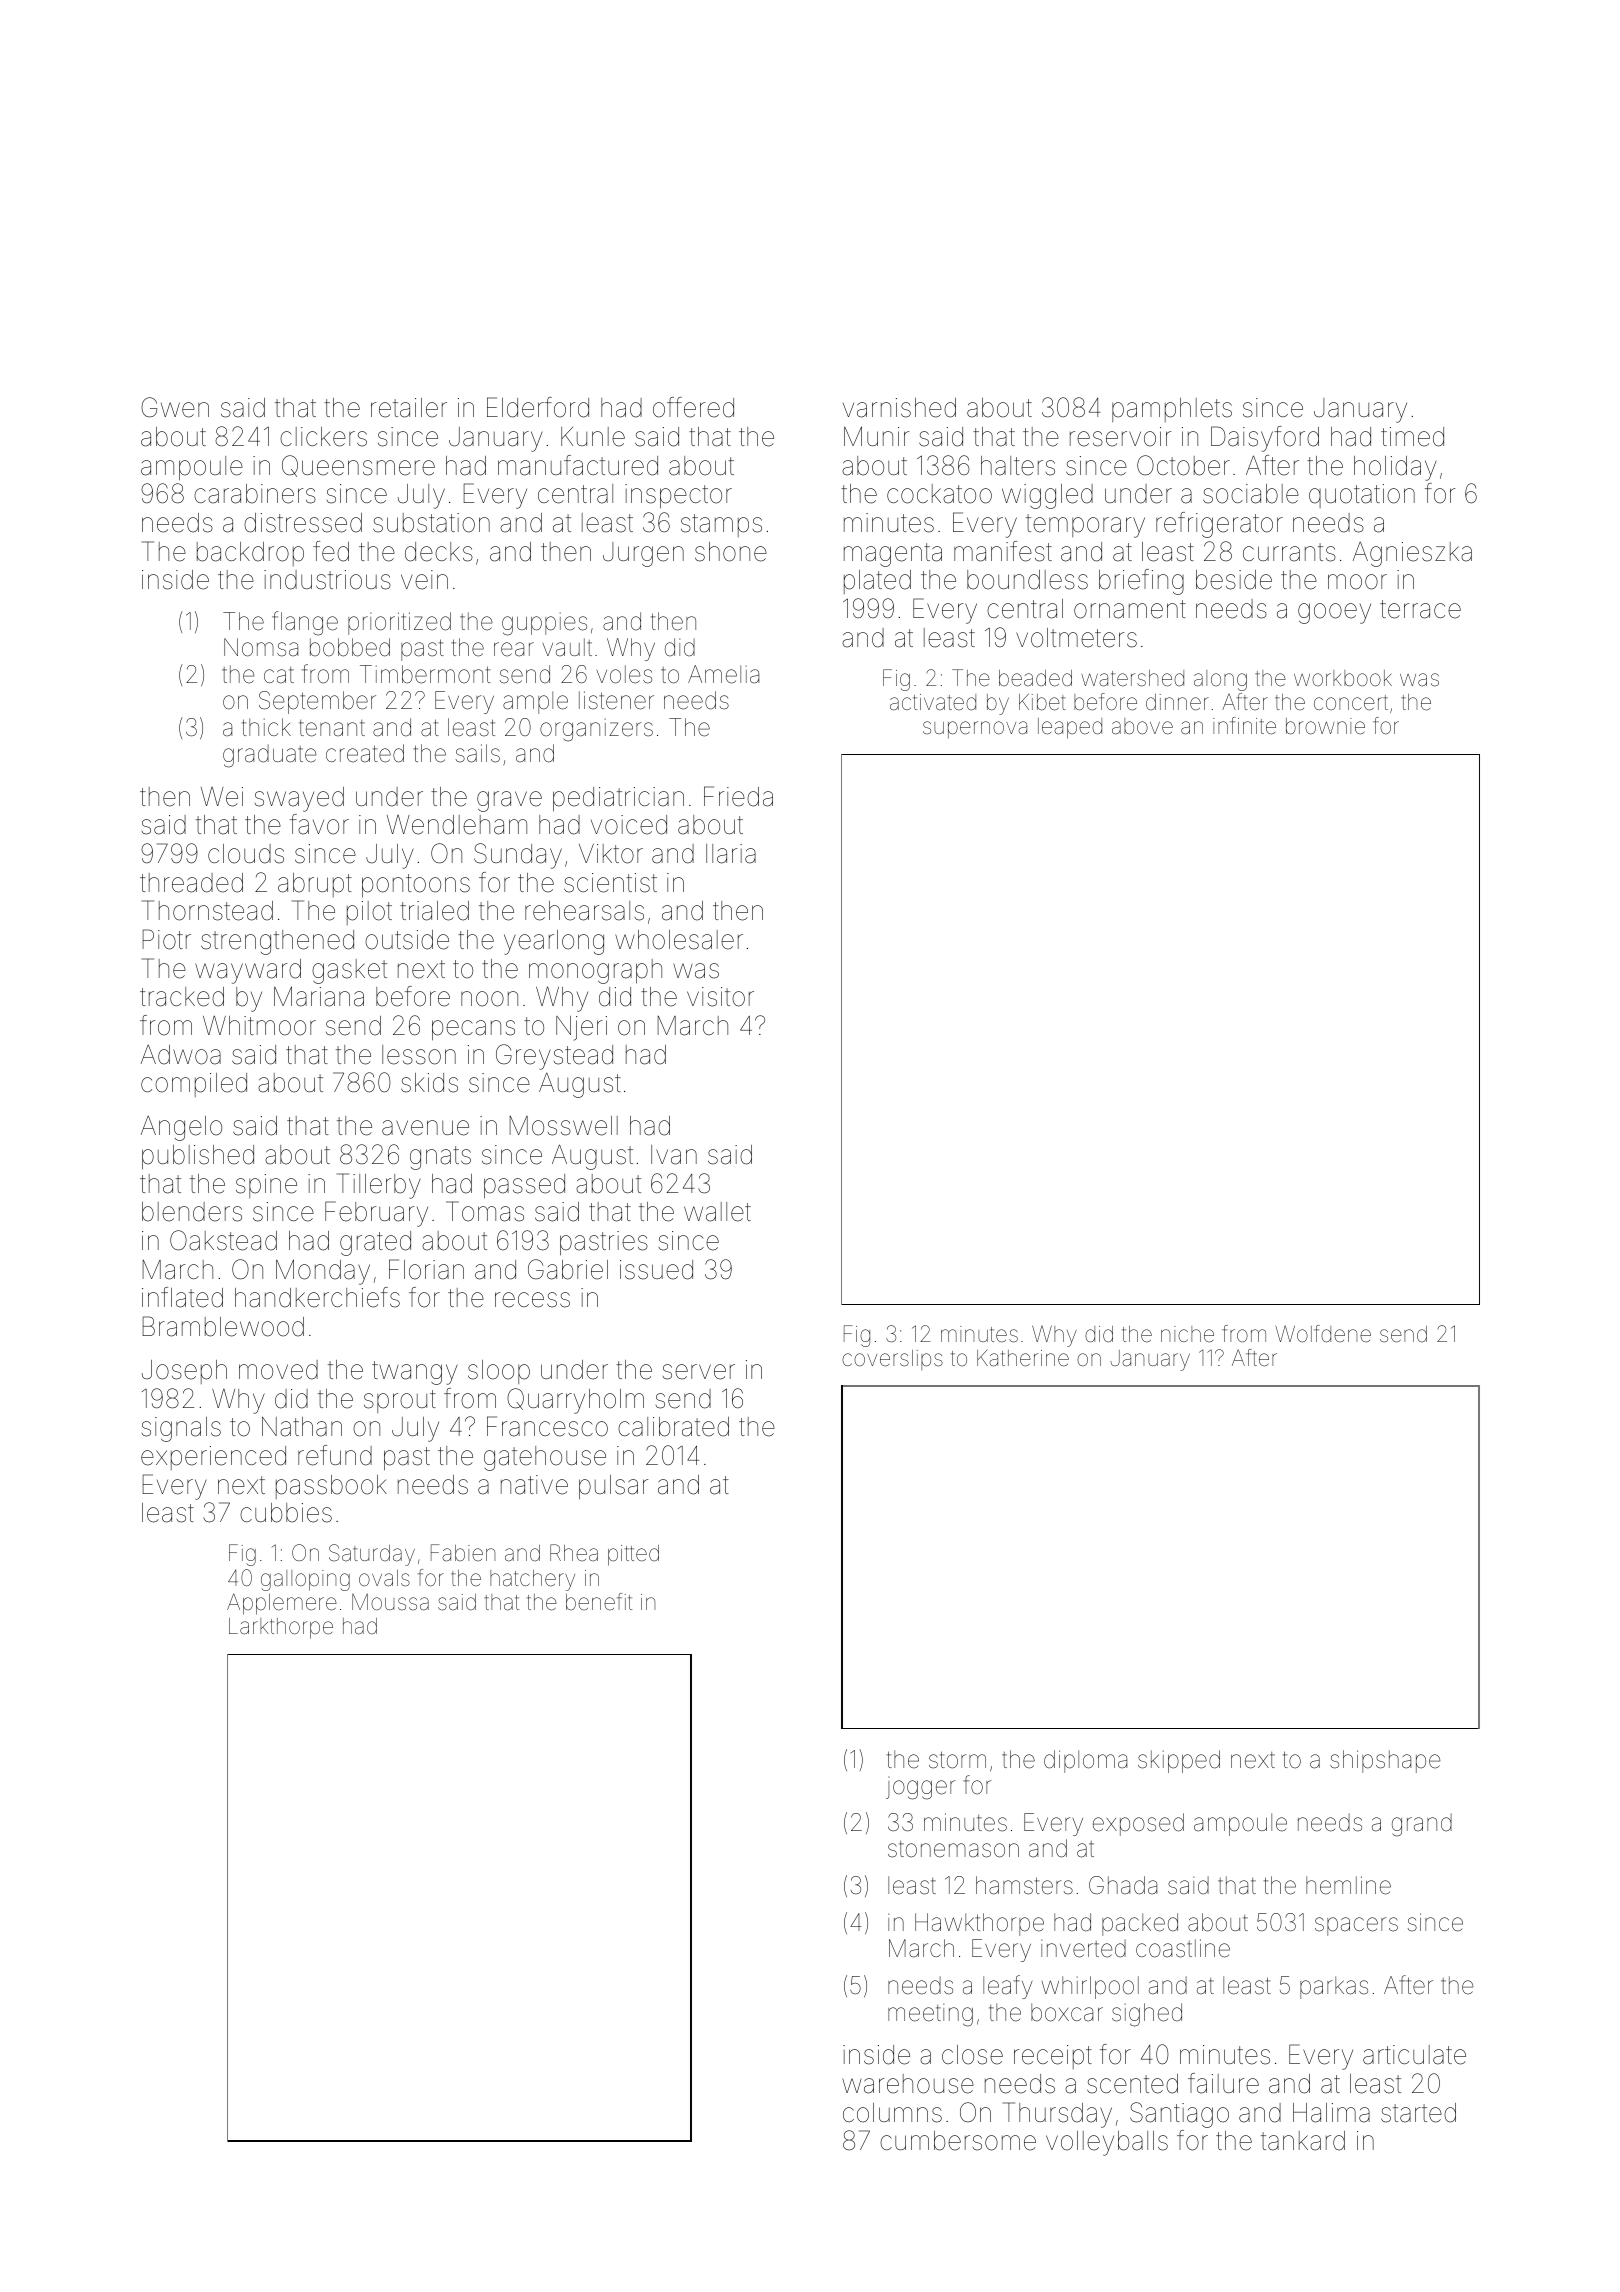 The image size is (1620, 2292). Describe the element at coordinates (908, 2084) in the image. I see `warehouse` at that location.
